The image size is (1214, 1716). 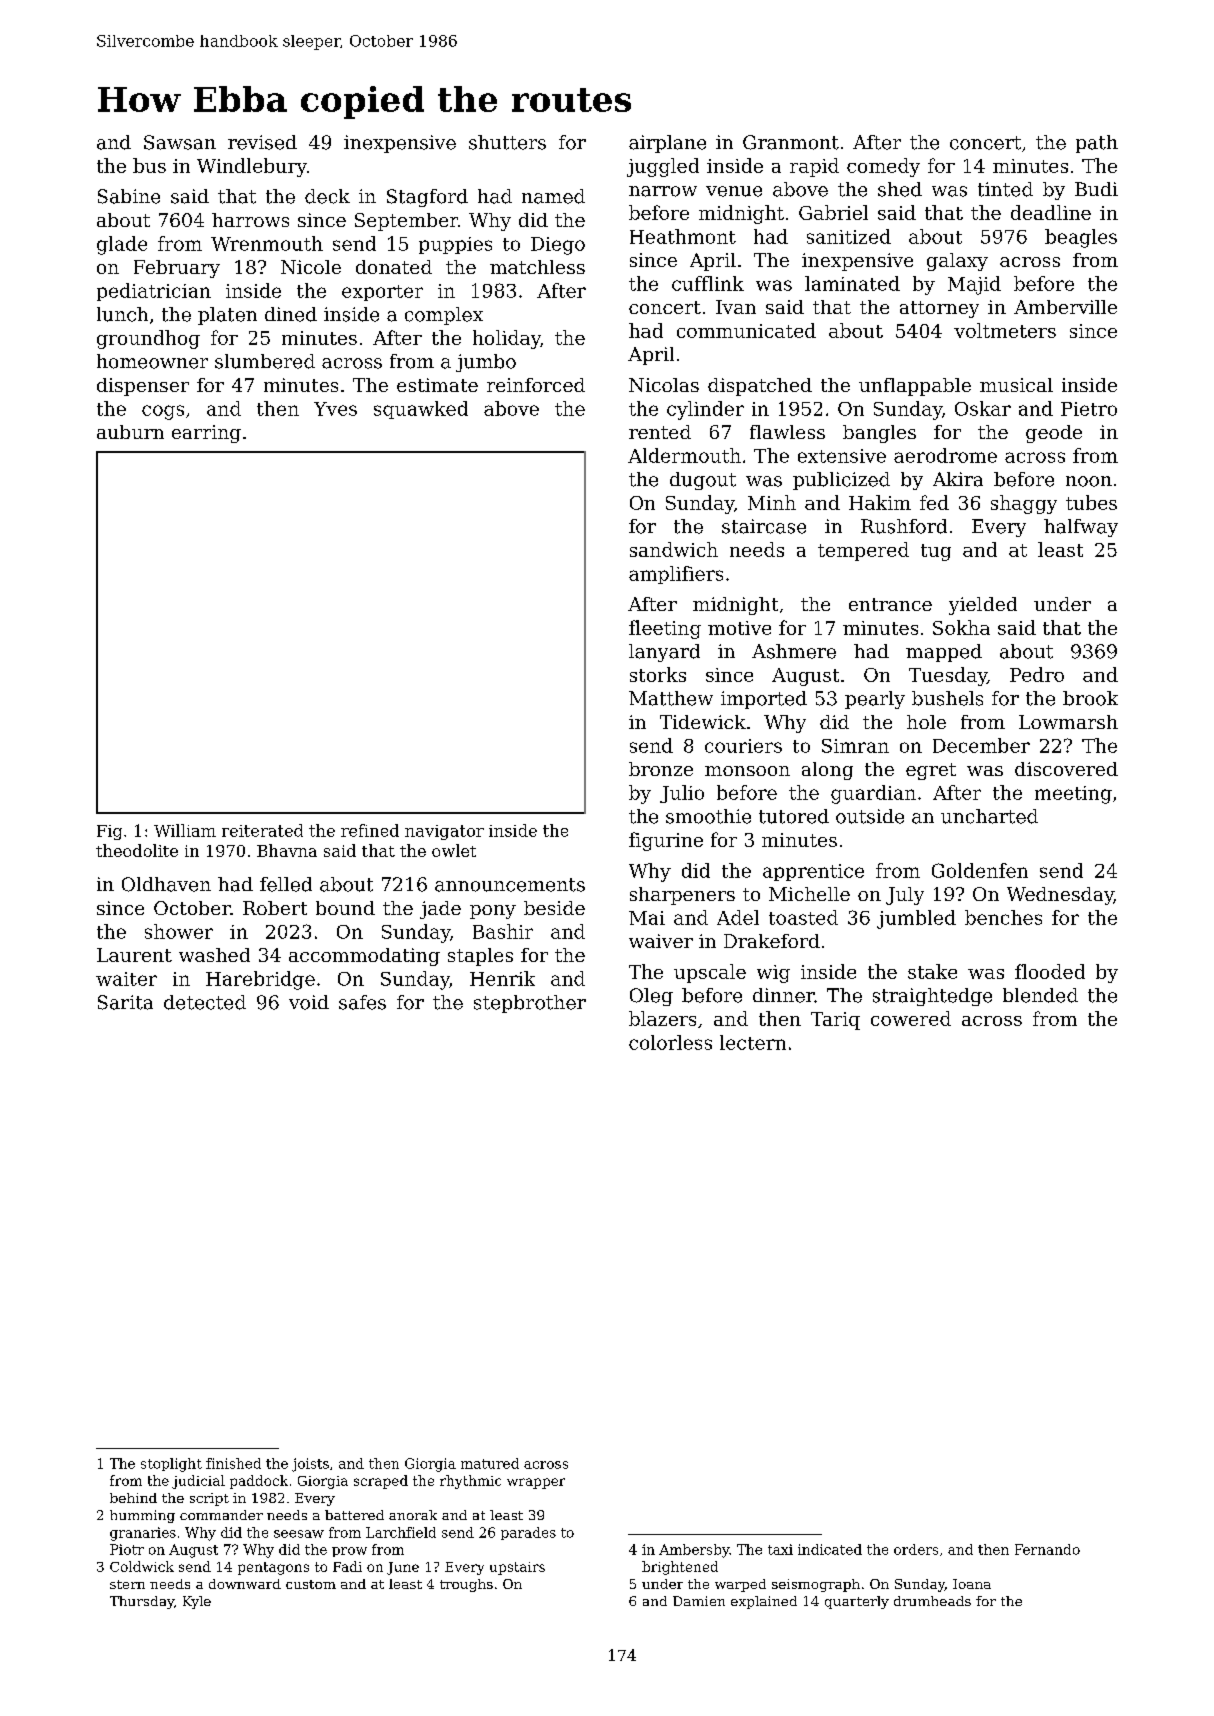 What do you see at coordinates (401, 1532) in the page?
I see `Larchfield` at bounding box center [401, 1532].
